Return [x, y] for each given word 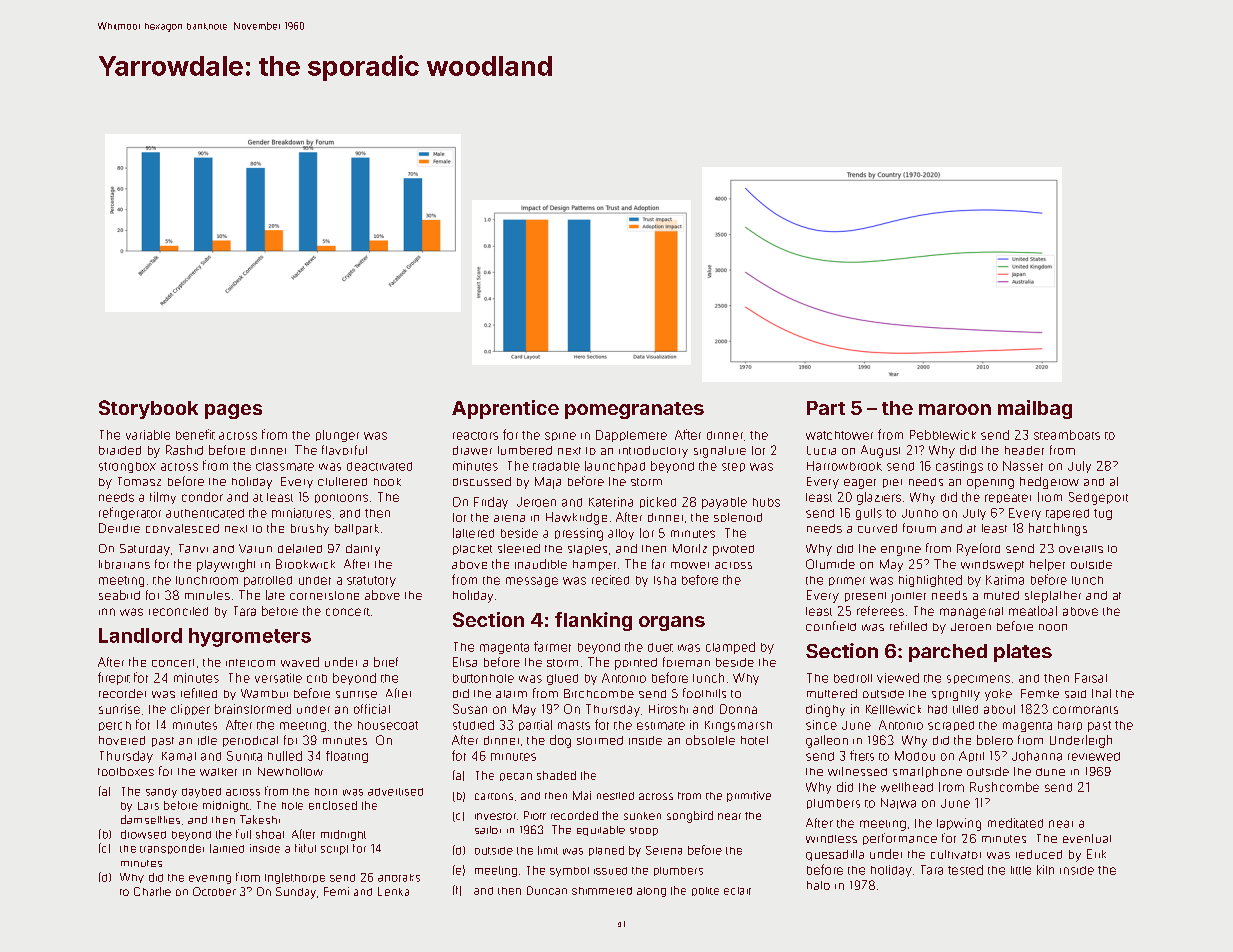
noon [1053, 627]
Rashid [184, 450]
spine [560, 436]
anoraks [399, 878]
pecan [516, 777]
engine [901, 551]
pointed [636, 664]
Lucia [821, 450]
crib [317, 678]
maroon [955, 409]
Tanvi [193, 548]
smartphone [927, 772]
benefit [195, 434]
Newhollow [290, 771]
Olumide [830, 564]
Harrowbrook [844, 466]
